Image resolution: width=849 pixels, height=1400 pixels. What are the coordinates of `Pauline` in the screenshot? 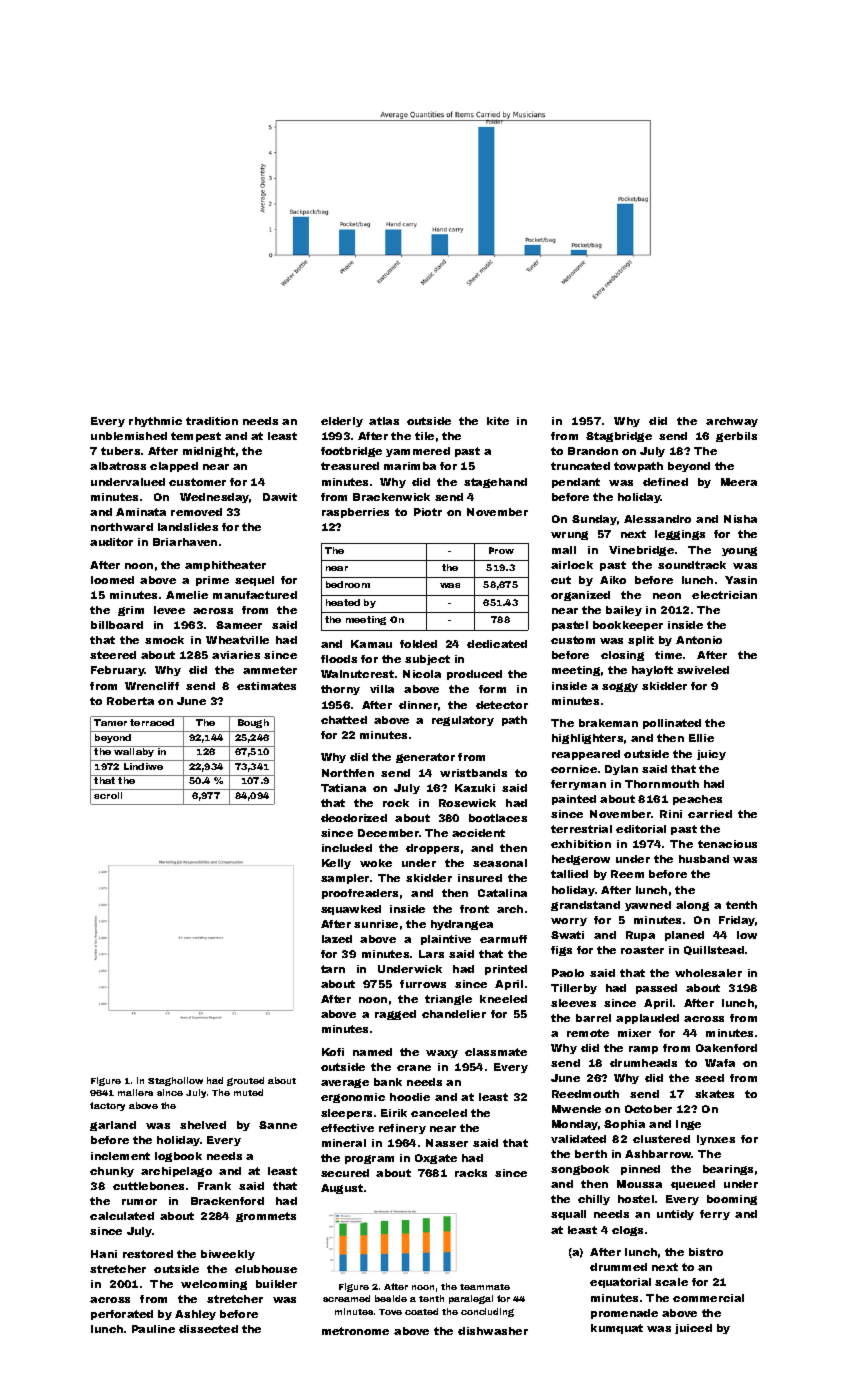 It's located at (153, 1329).
